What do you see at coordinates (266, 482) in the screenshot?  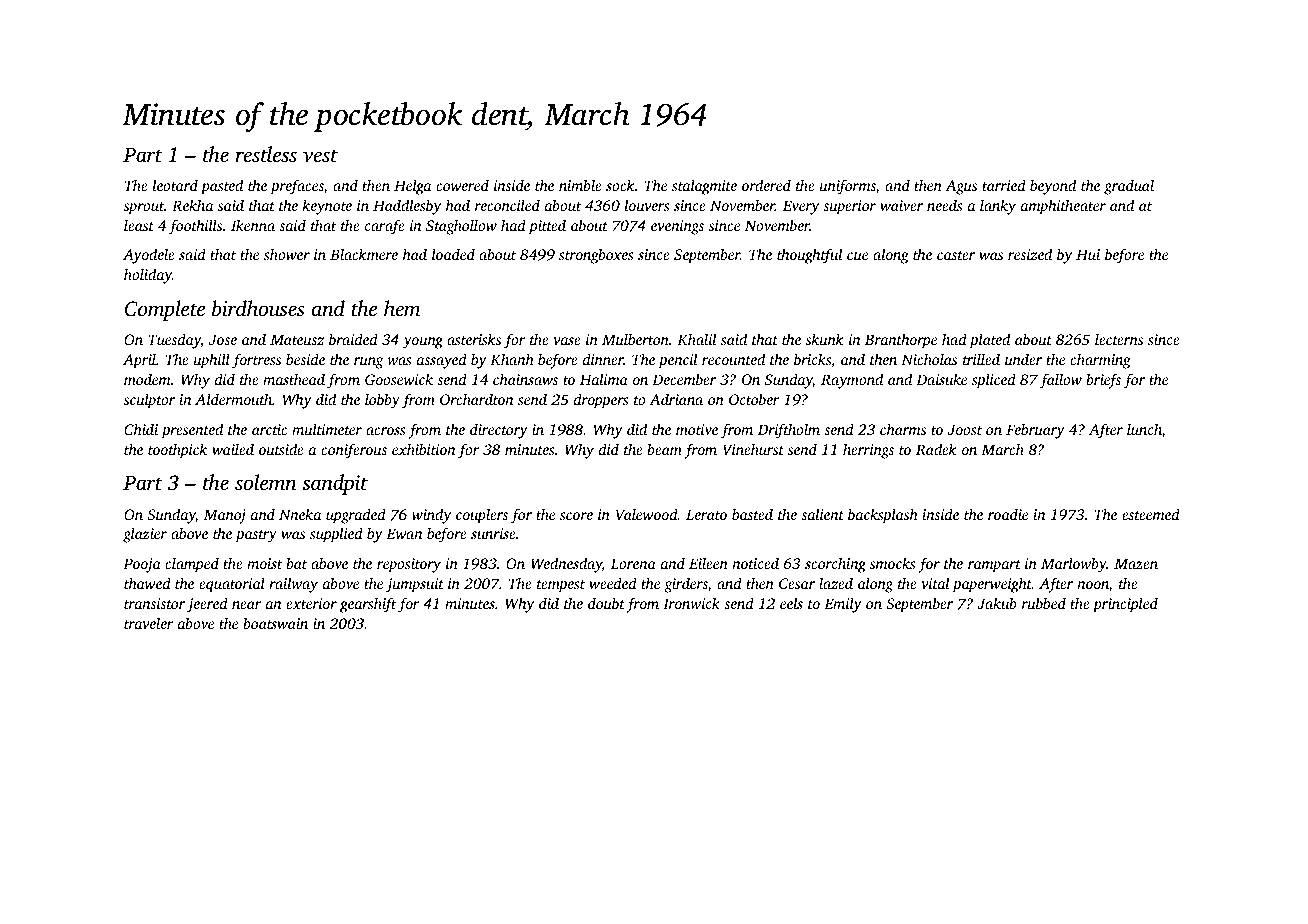 I see `solemn` at bounding box center [266, 482].
